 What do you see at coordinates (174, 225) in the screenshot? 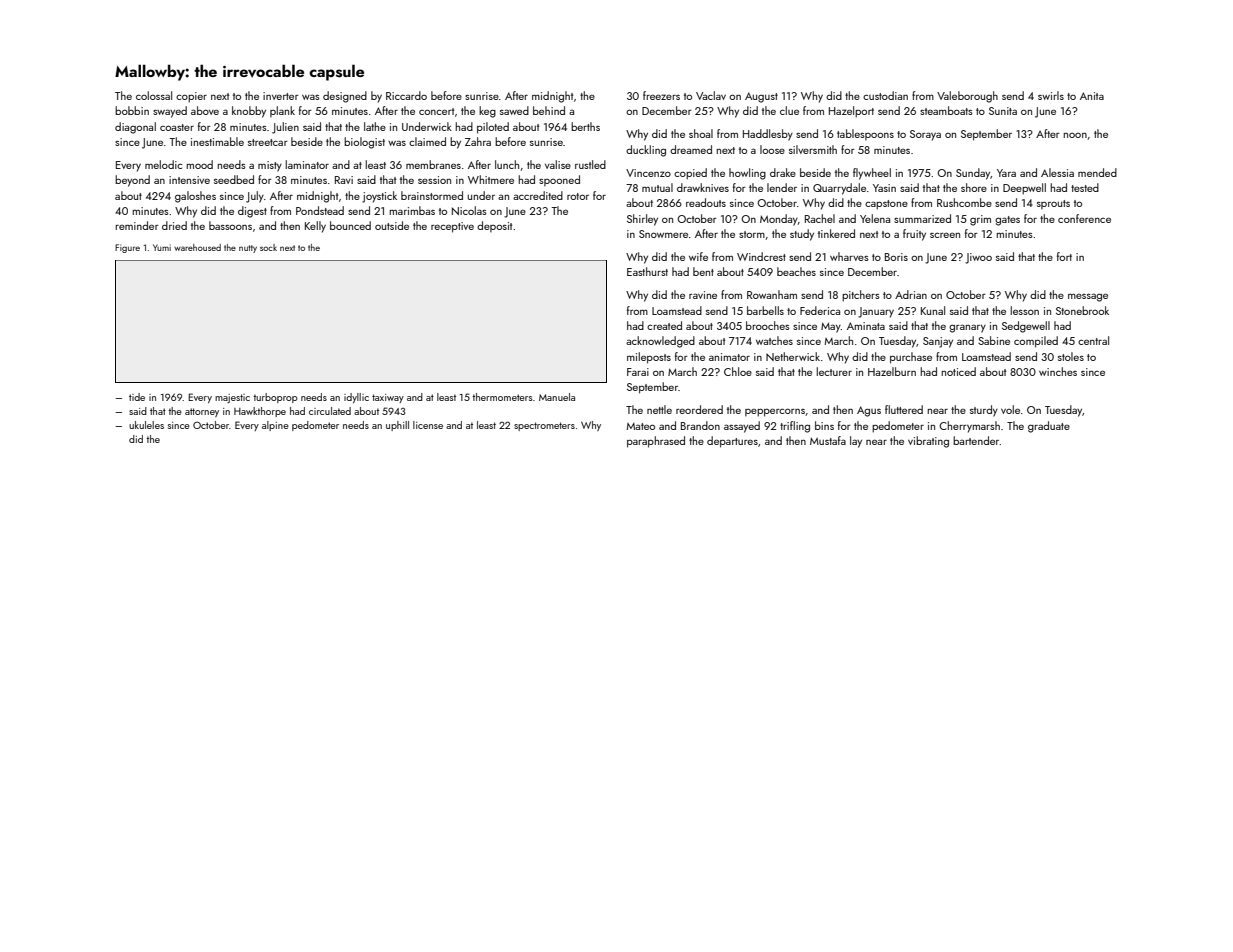
I see `dried` at bounding box center [174, 225].
